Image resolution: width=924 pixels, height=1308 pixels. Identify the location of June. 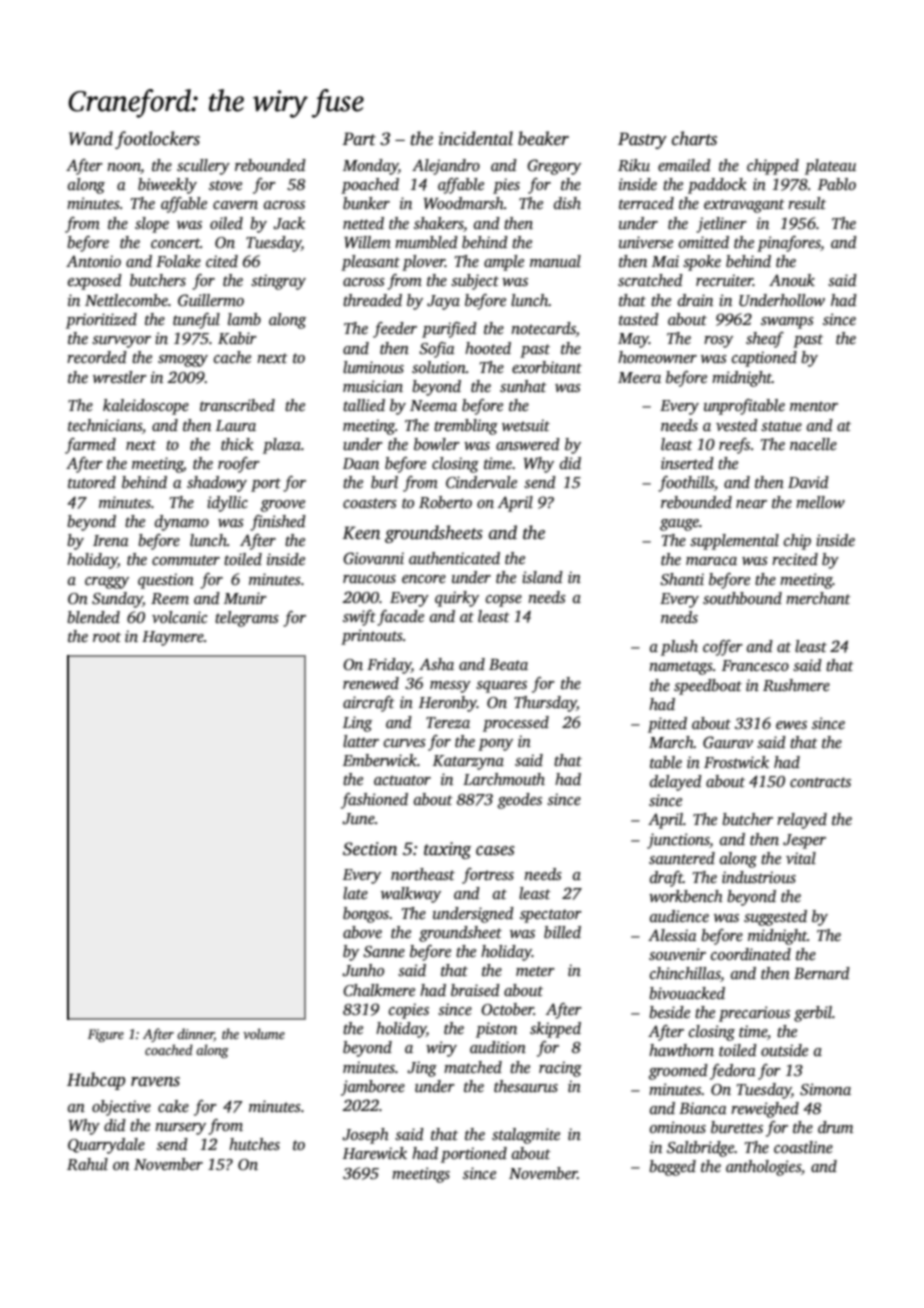
(358, 819).
